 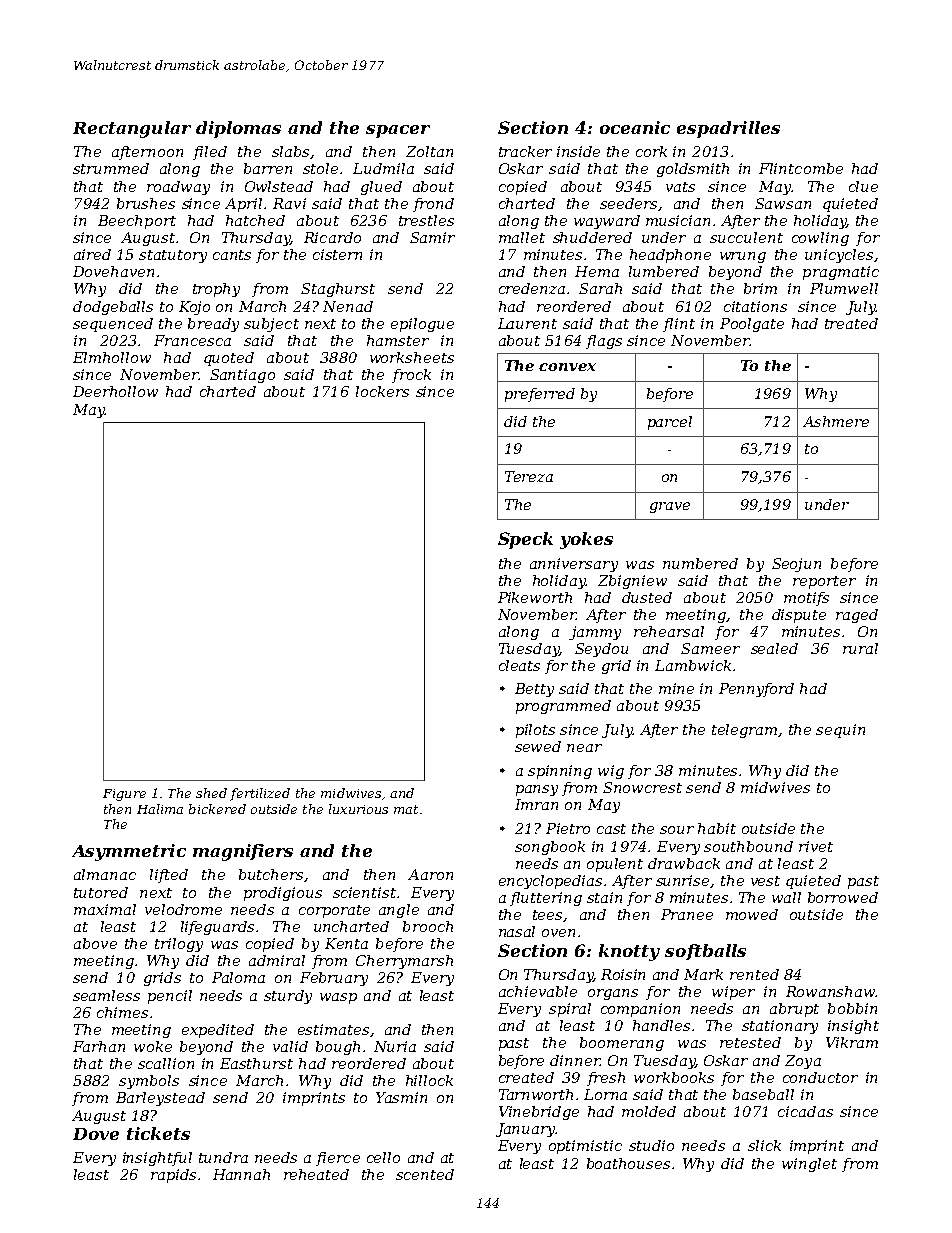 I want to click on inside, so click(x=578, y=151).
